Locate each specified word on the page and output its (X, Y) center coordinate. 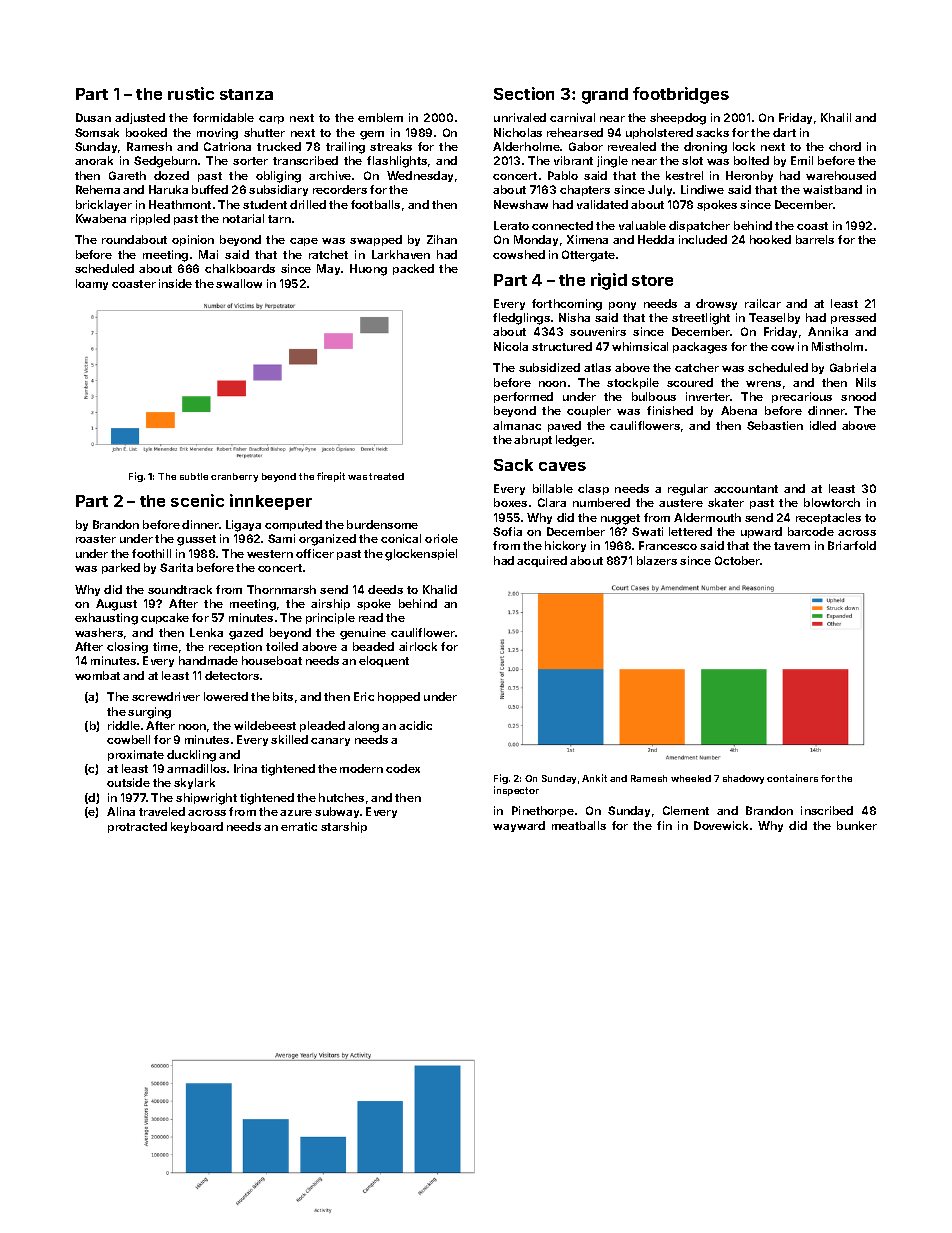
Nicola (511, 346)
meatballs (579, 825)
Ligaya (243, 526)
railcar (763, 303)
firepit (331, 477)
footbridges (681, 95)
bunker (857, 825)
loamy (92, 284)
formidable (223, 117)
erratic (299, 826)
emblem (380, 117)
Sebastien (775, 425)
